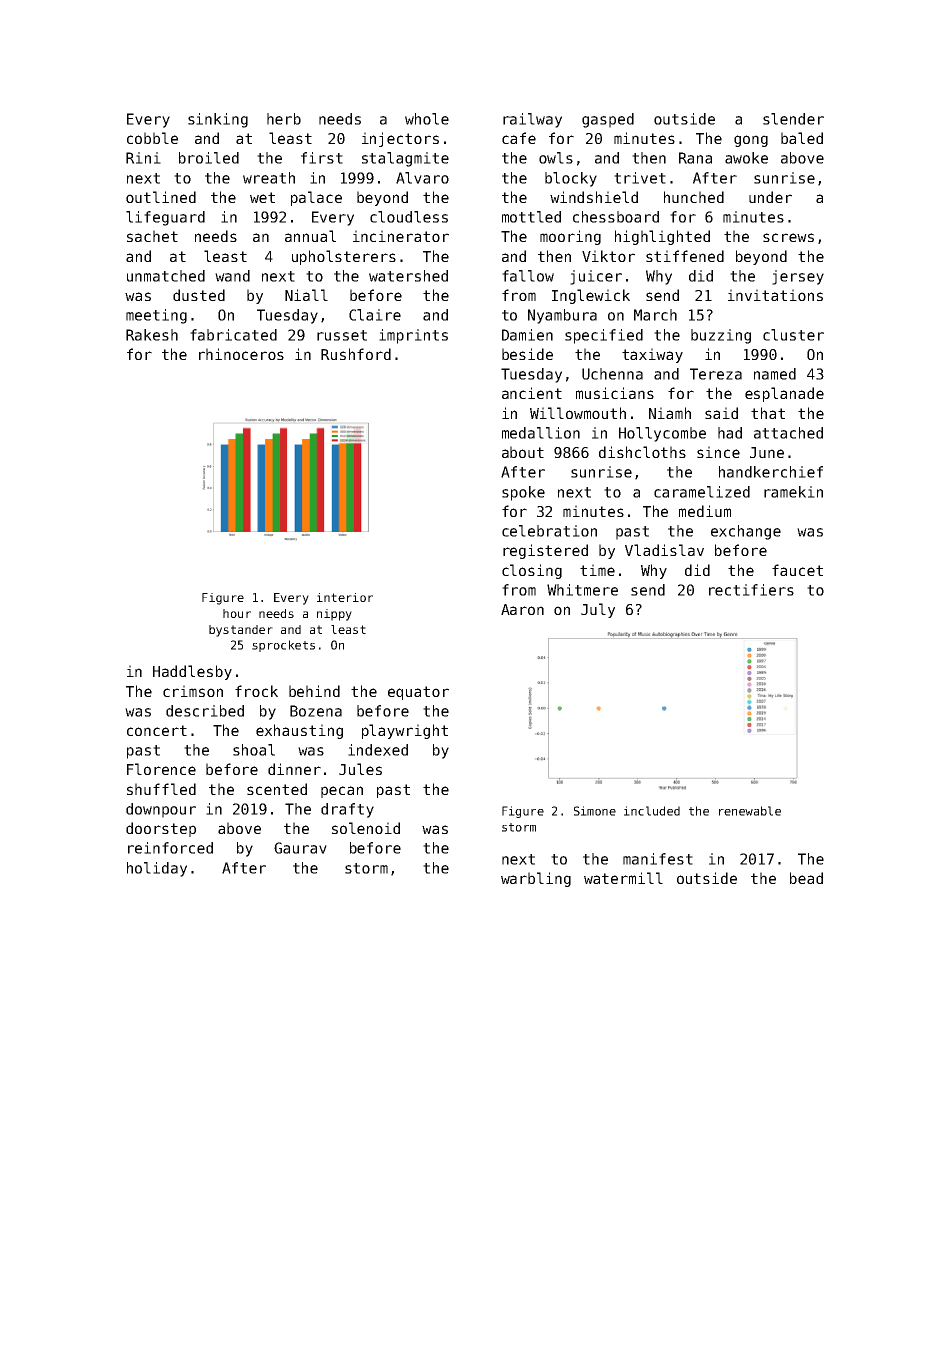 Image resolution: width=950 pixels, height=1349 pixels. Describe the element at coordinates (595, 811) in the document. I see `Simone` at that location.
